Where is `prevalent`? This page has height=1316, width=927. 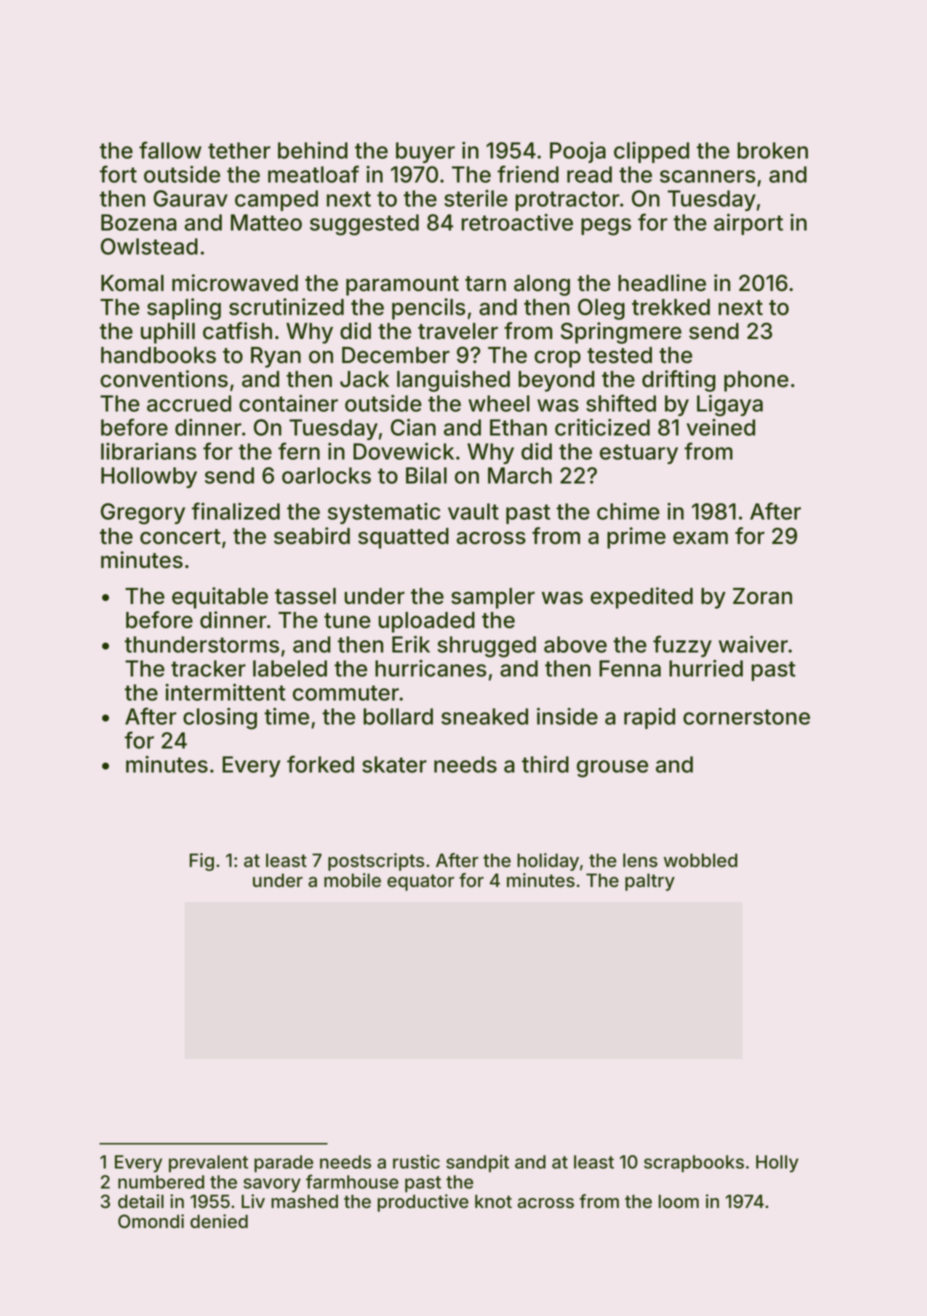
prevalent is located at coordinates (208, 1163).
